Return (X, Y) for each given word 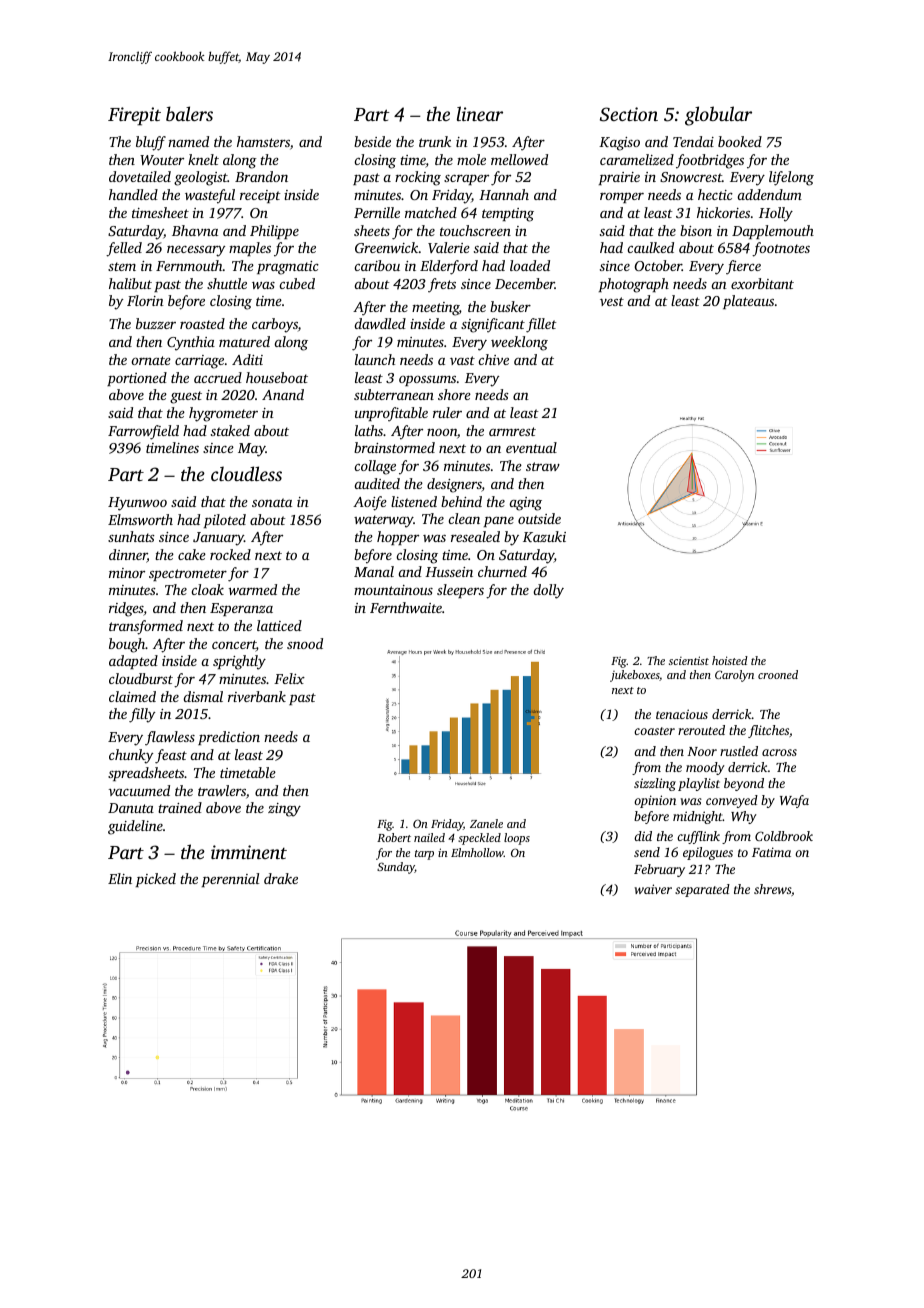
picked (156, 880)
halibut (130, 283)
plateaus (748, 302)
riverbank (257, 696)
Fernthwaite (406, 607)
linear (480, 113)
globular (718, 116)
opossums (427, 381)
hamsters (263, 141)
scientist (689, 660)
